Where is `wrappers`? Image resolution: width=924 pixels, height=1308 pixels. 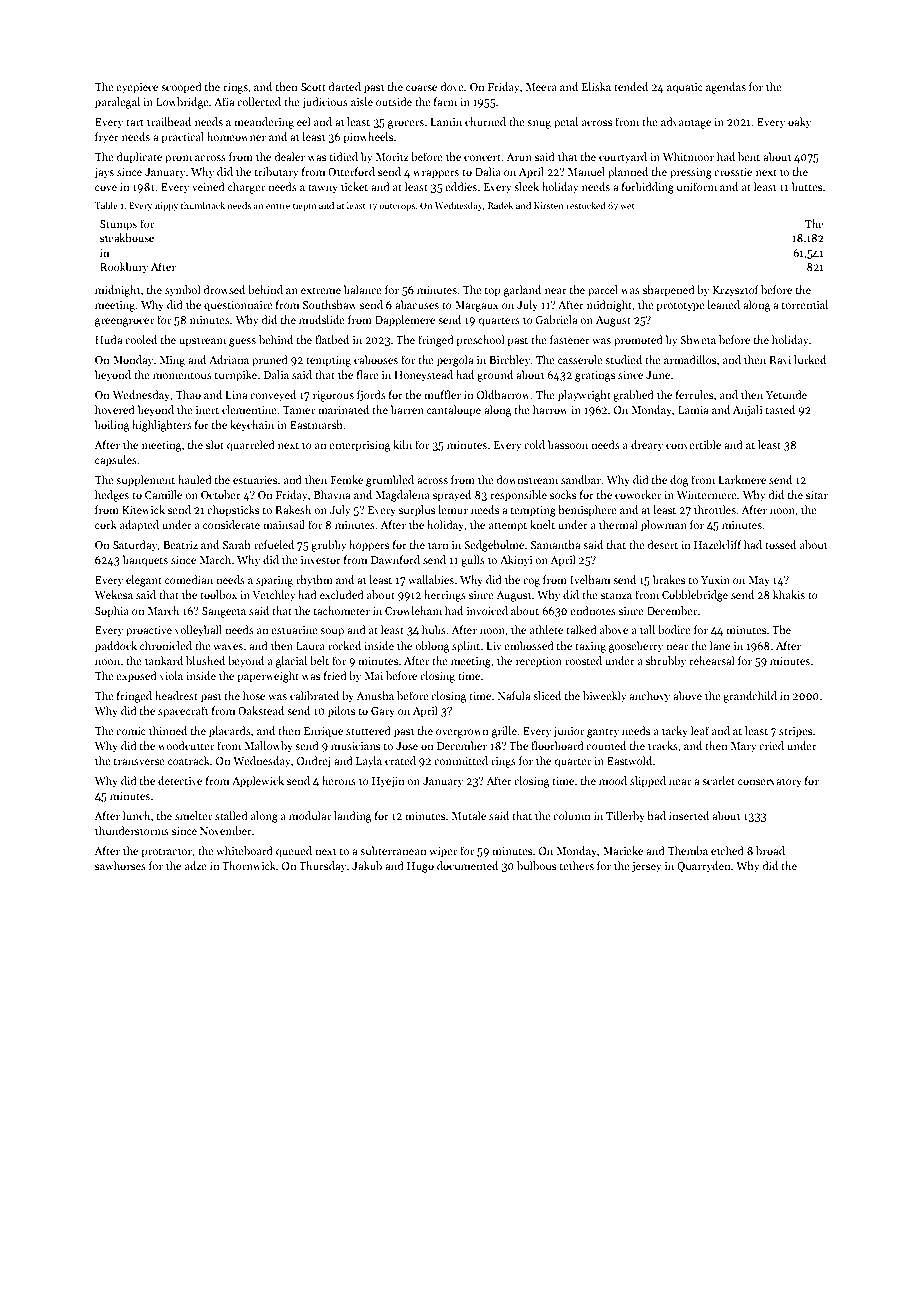
wrappers is located at coordinates (436, 174).
